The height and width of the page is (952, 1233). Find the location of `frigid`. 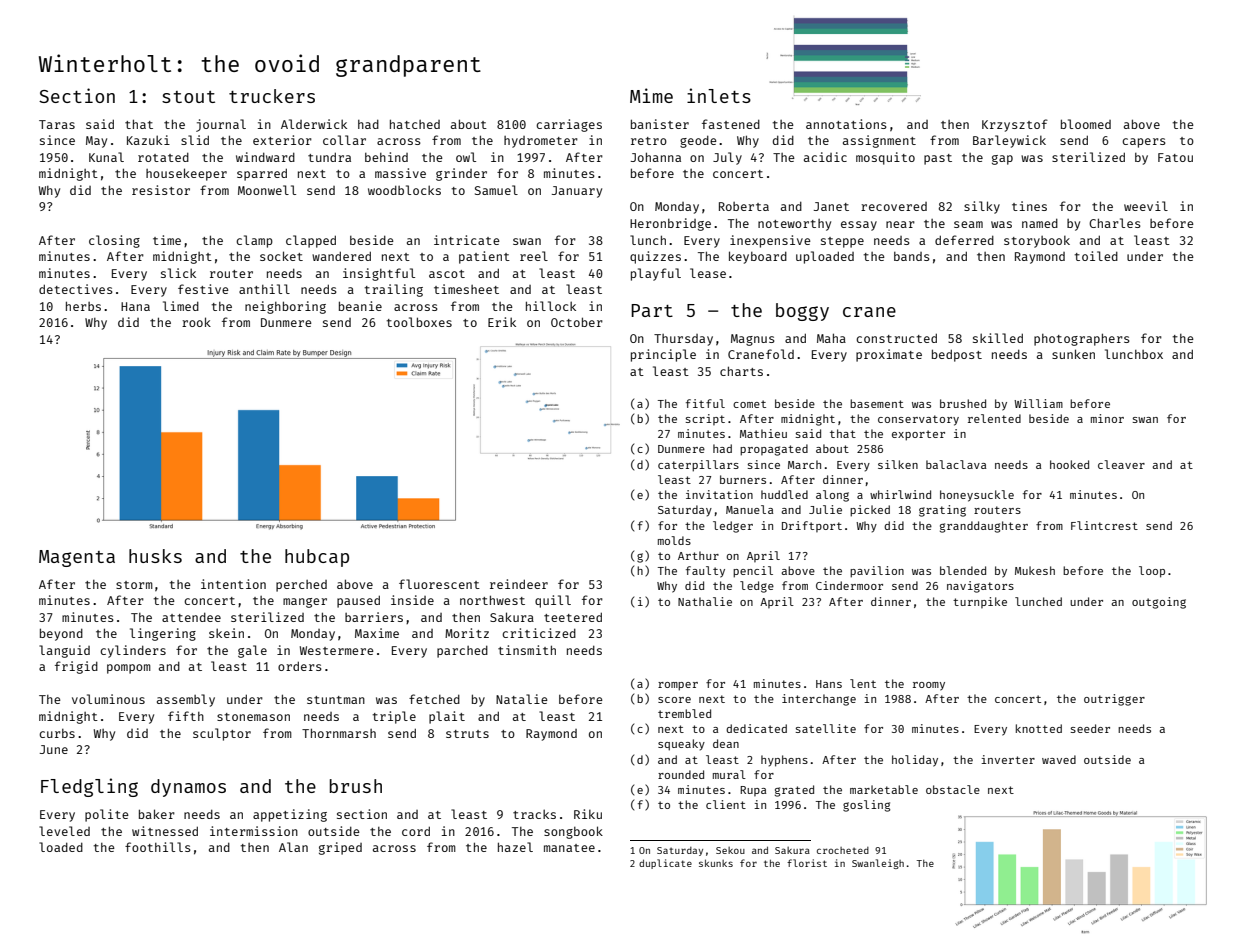

frigid is located at coordinates (76, 667).
